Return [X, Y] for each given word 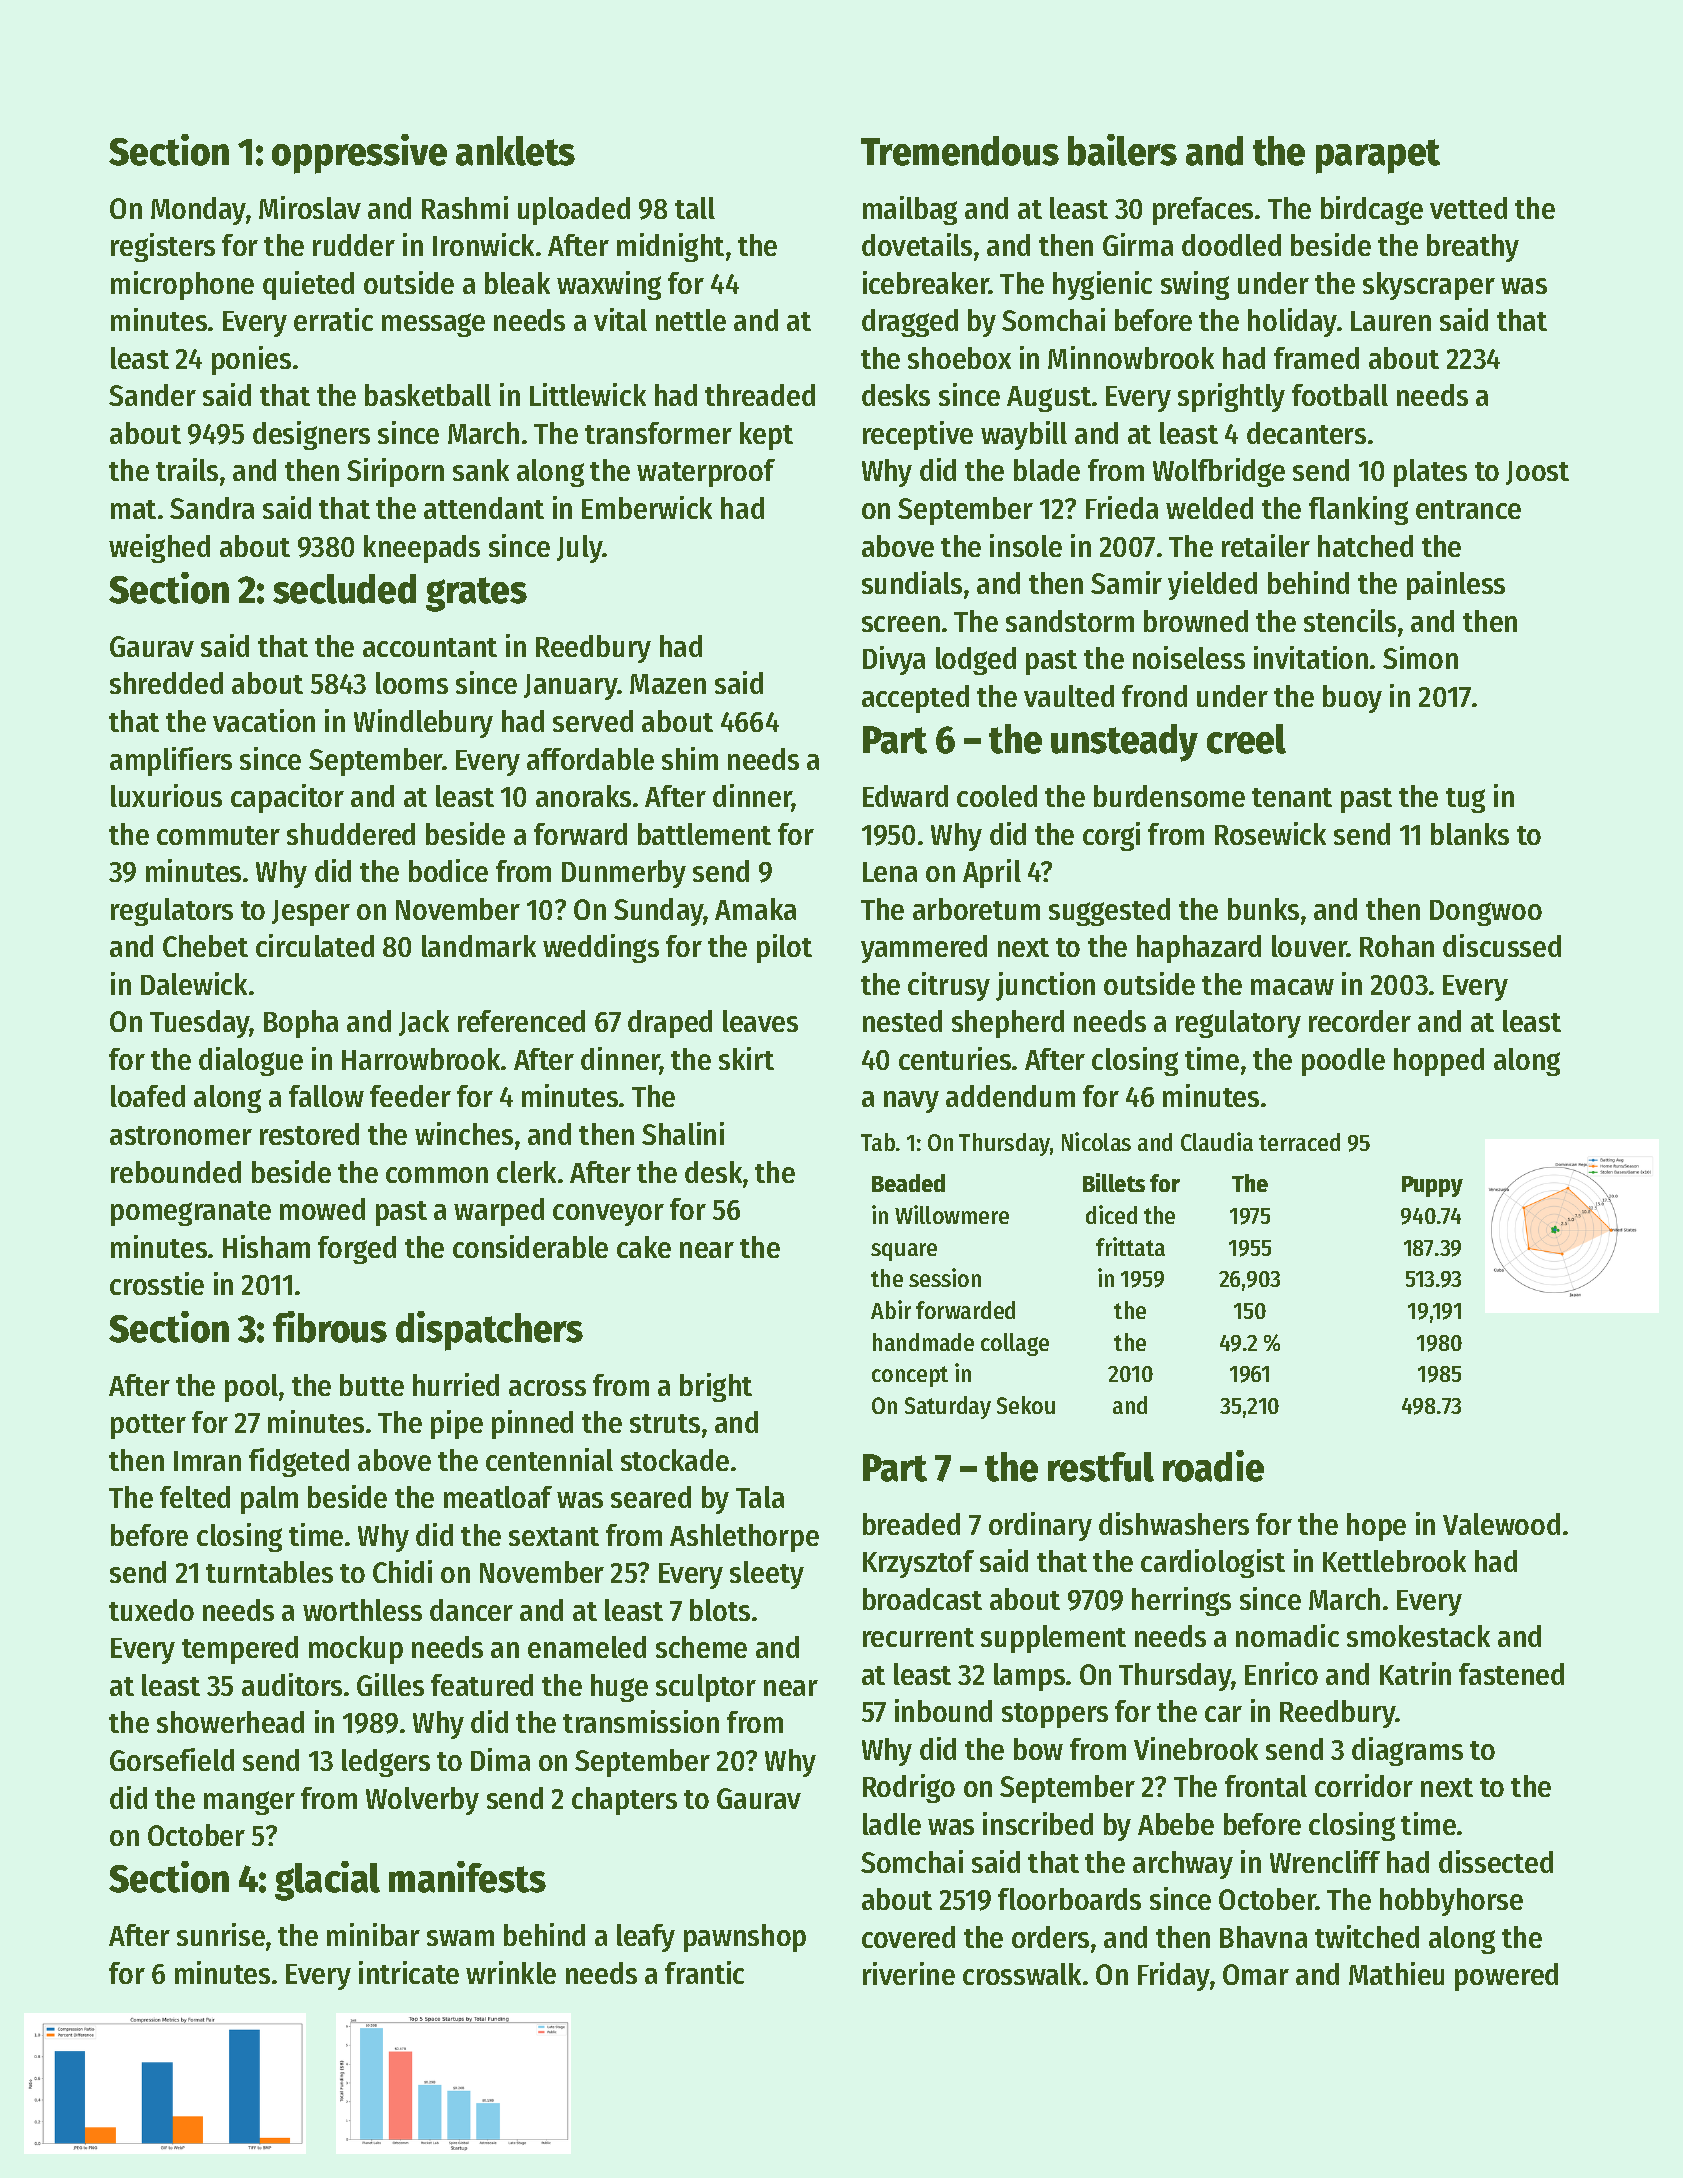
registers [163, 247]
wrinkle [511, 1972]
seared [651, 1497]
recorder [1360, 1021]
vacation [264, 720]
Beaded [908, 1183]
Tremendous [960, 151]
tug [1465, 800]
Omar [1256, 1974]
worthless [362, 1610]
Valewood [1501, 1524]
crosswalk [1022, 1974]
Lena [890, 872]
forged [357, 1250]
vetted [1468, 208]
